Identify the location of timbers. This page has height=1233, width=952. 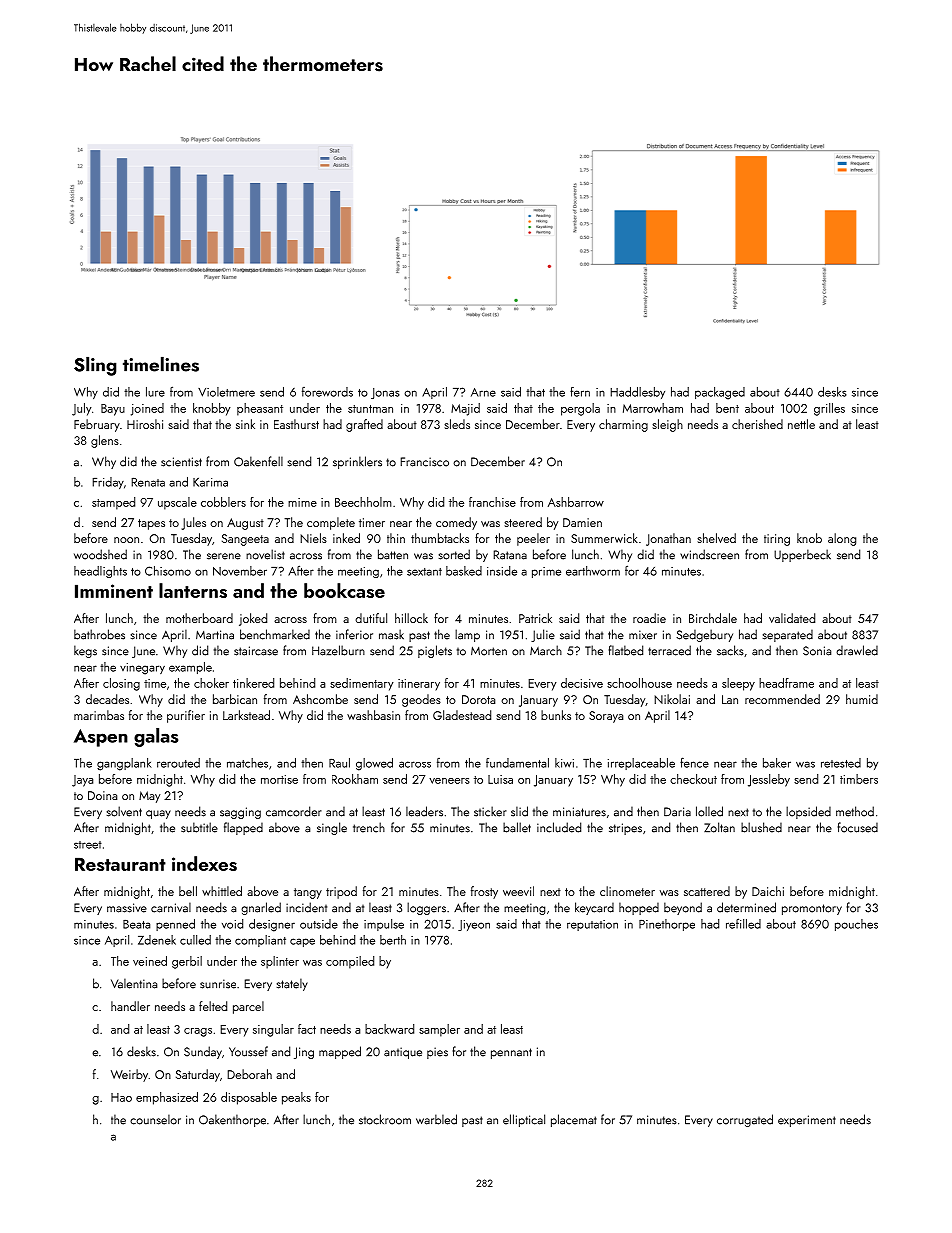
(859, 779).
